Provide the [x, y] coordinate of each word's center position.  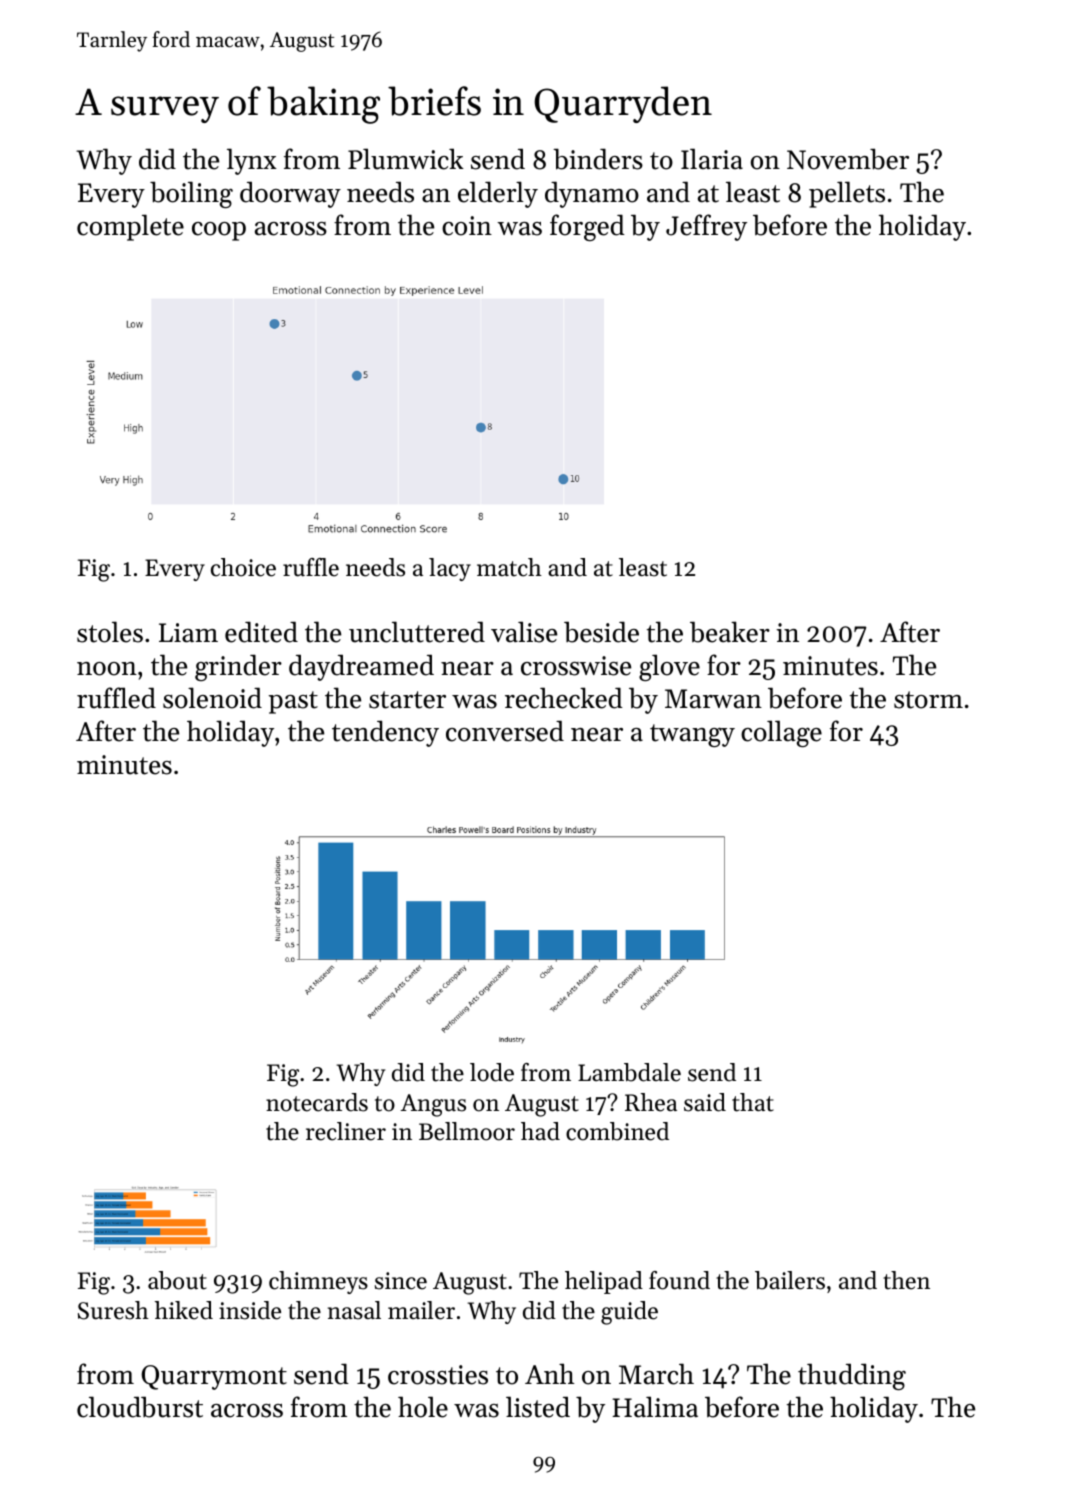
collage [781, 733]
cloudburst [140, 1407]
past [293, 702]
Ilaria [712, 159]
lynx [252, 161]
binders [598, 159]
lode [492, 1072]
